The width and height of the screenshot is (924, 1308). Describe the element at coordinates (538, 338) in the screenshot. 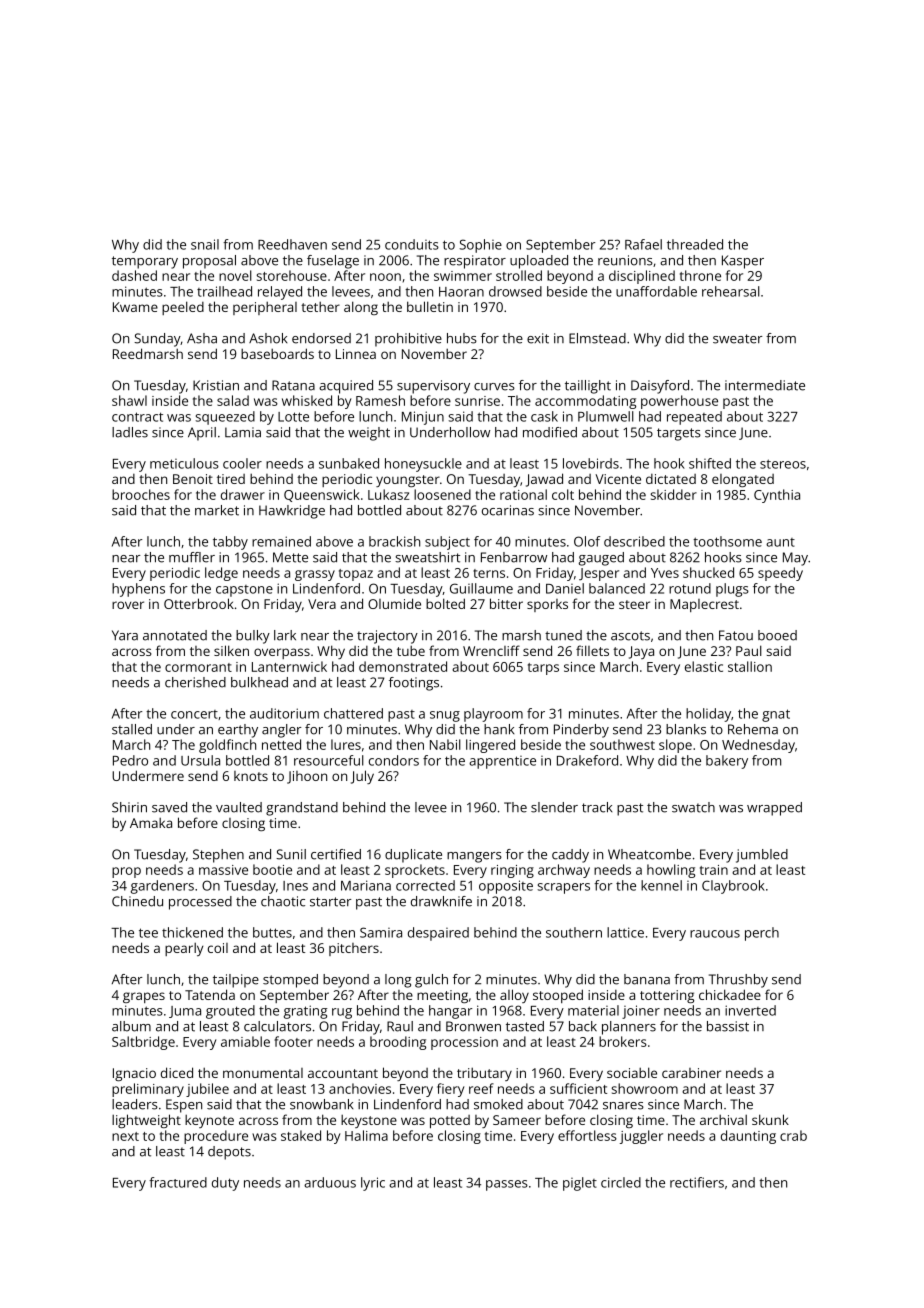

I see `exit` at that location.
